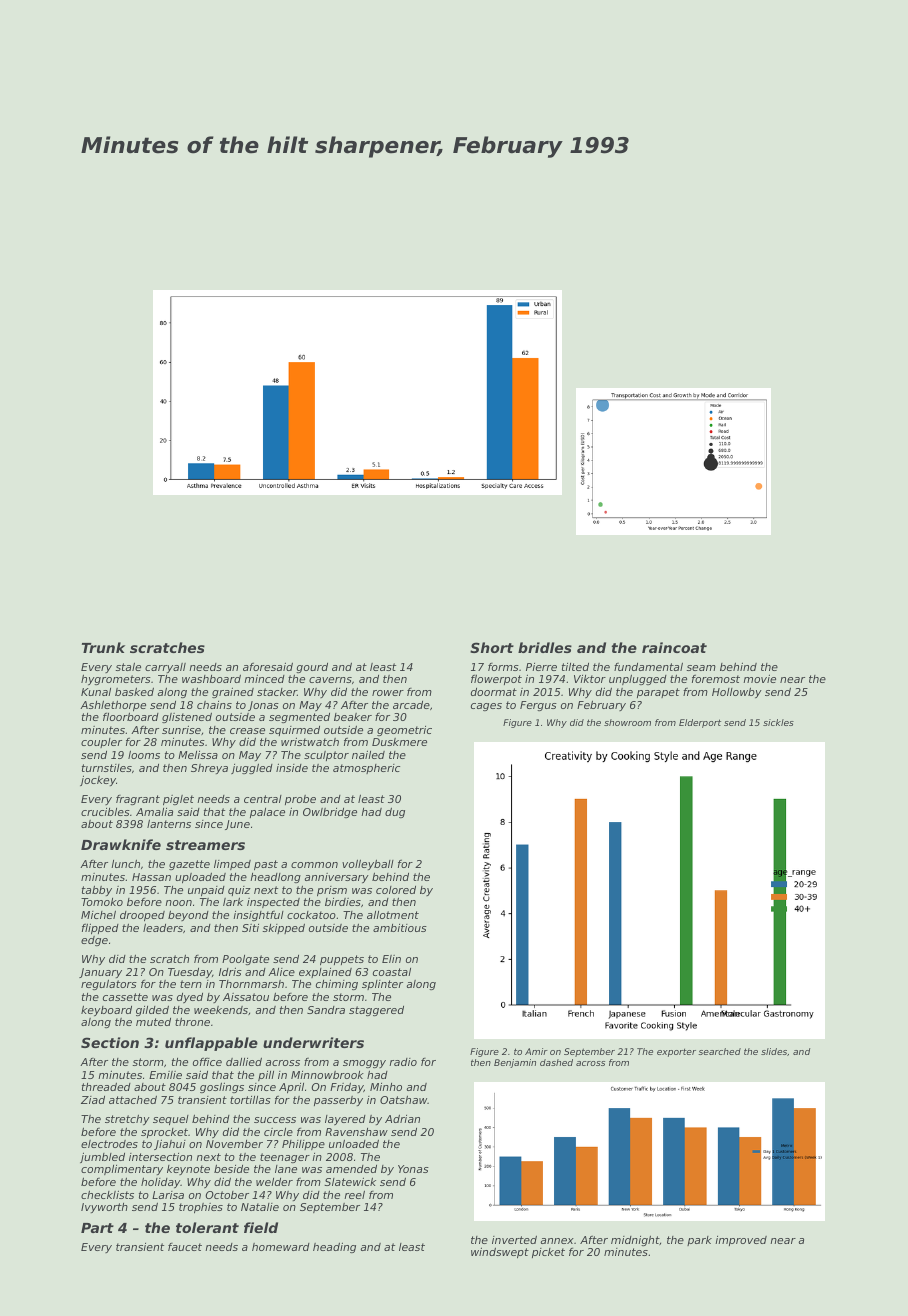  What do you see at coordinates (778, 722) in the screenshot?
I see `sickles` at bounding box center [778, 722].
